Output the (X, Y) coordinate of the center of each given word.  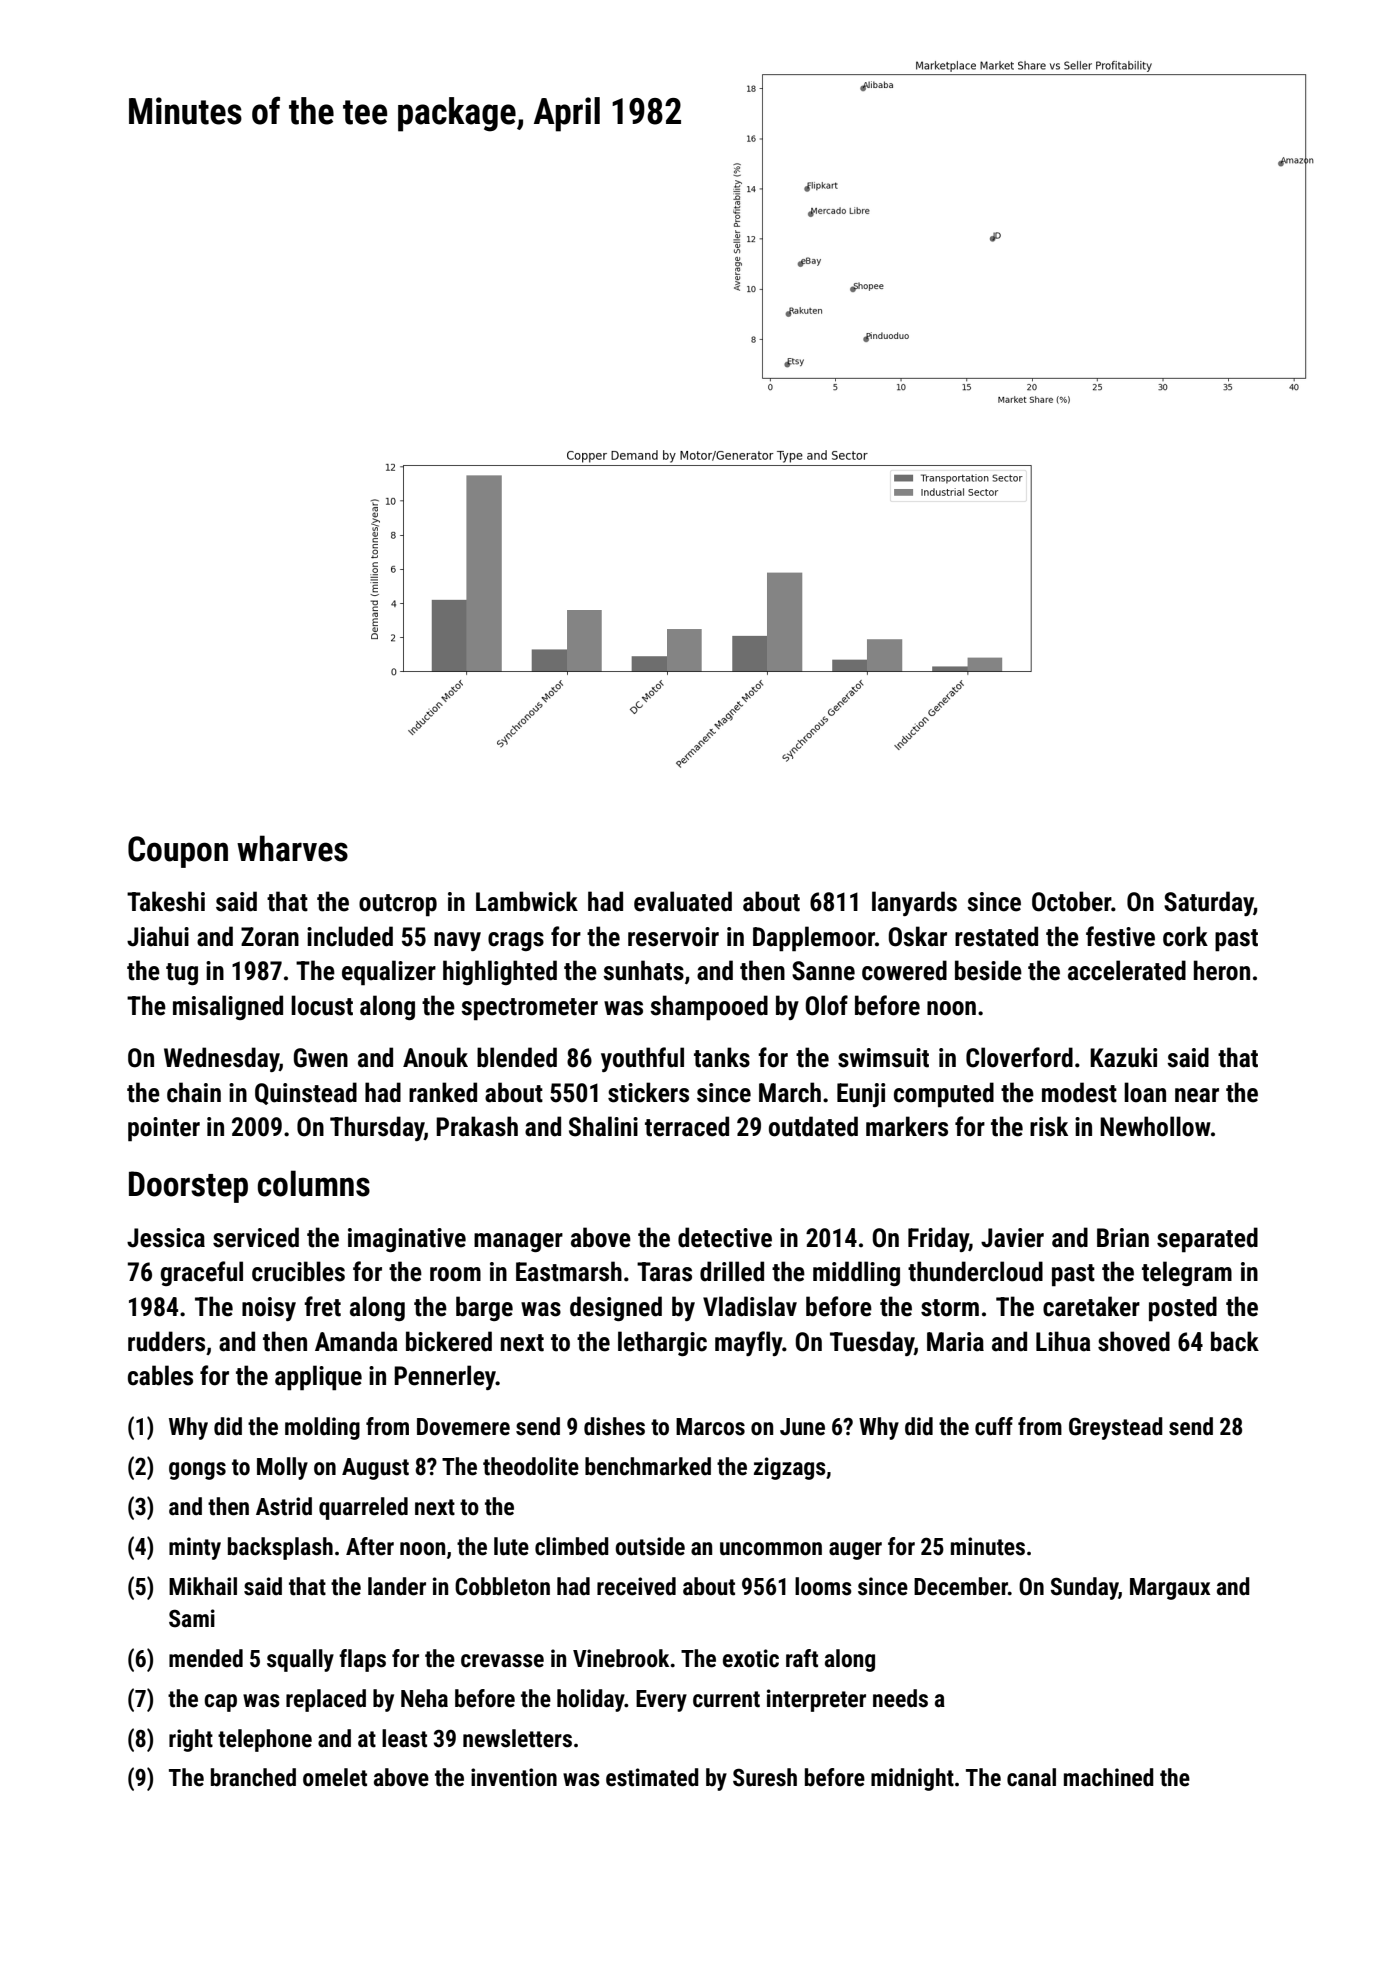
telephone (265, 1740)
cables (160, 1375)
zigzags (790, 1468)
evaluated (683, 901)
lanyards (914, 903)
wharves (292, 848)
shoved (1134, 1341)
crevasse (502, 1661)
